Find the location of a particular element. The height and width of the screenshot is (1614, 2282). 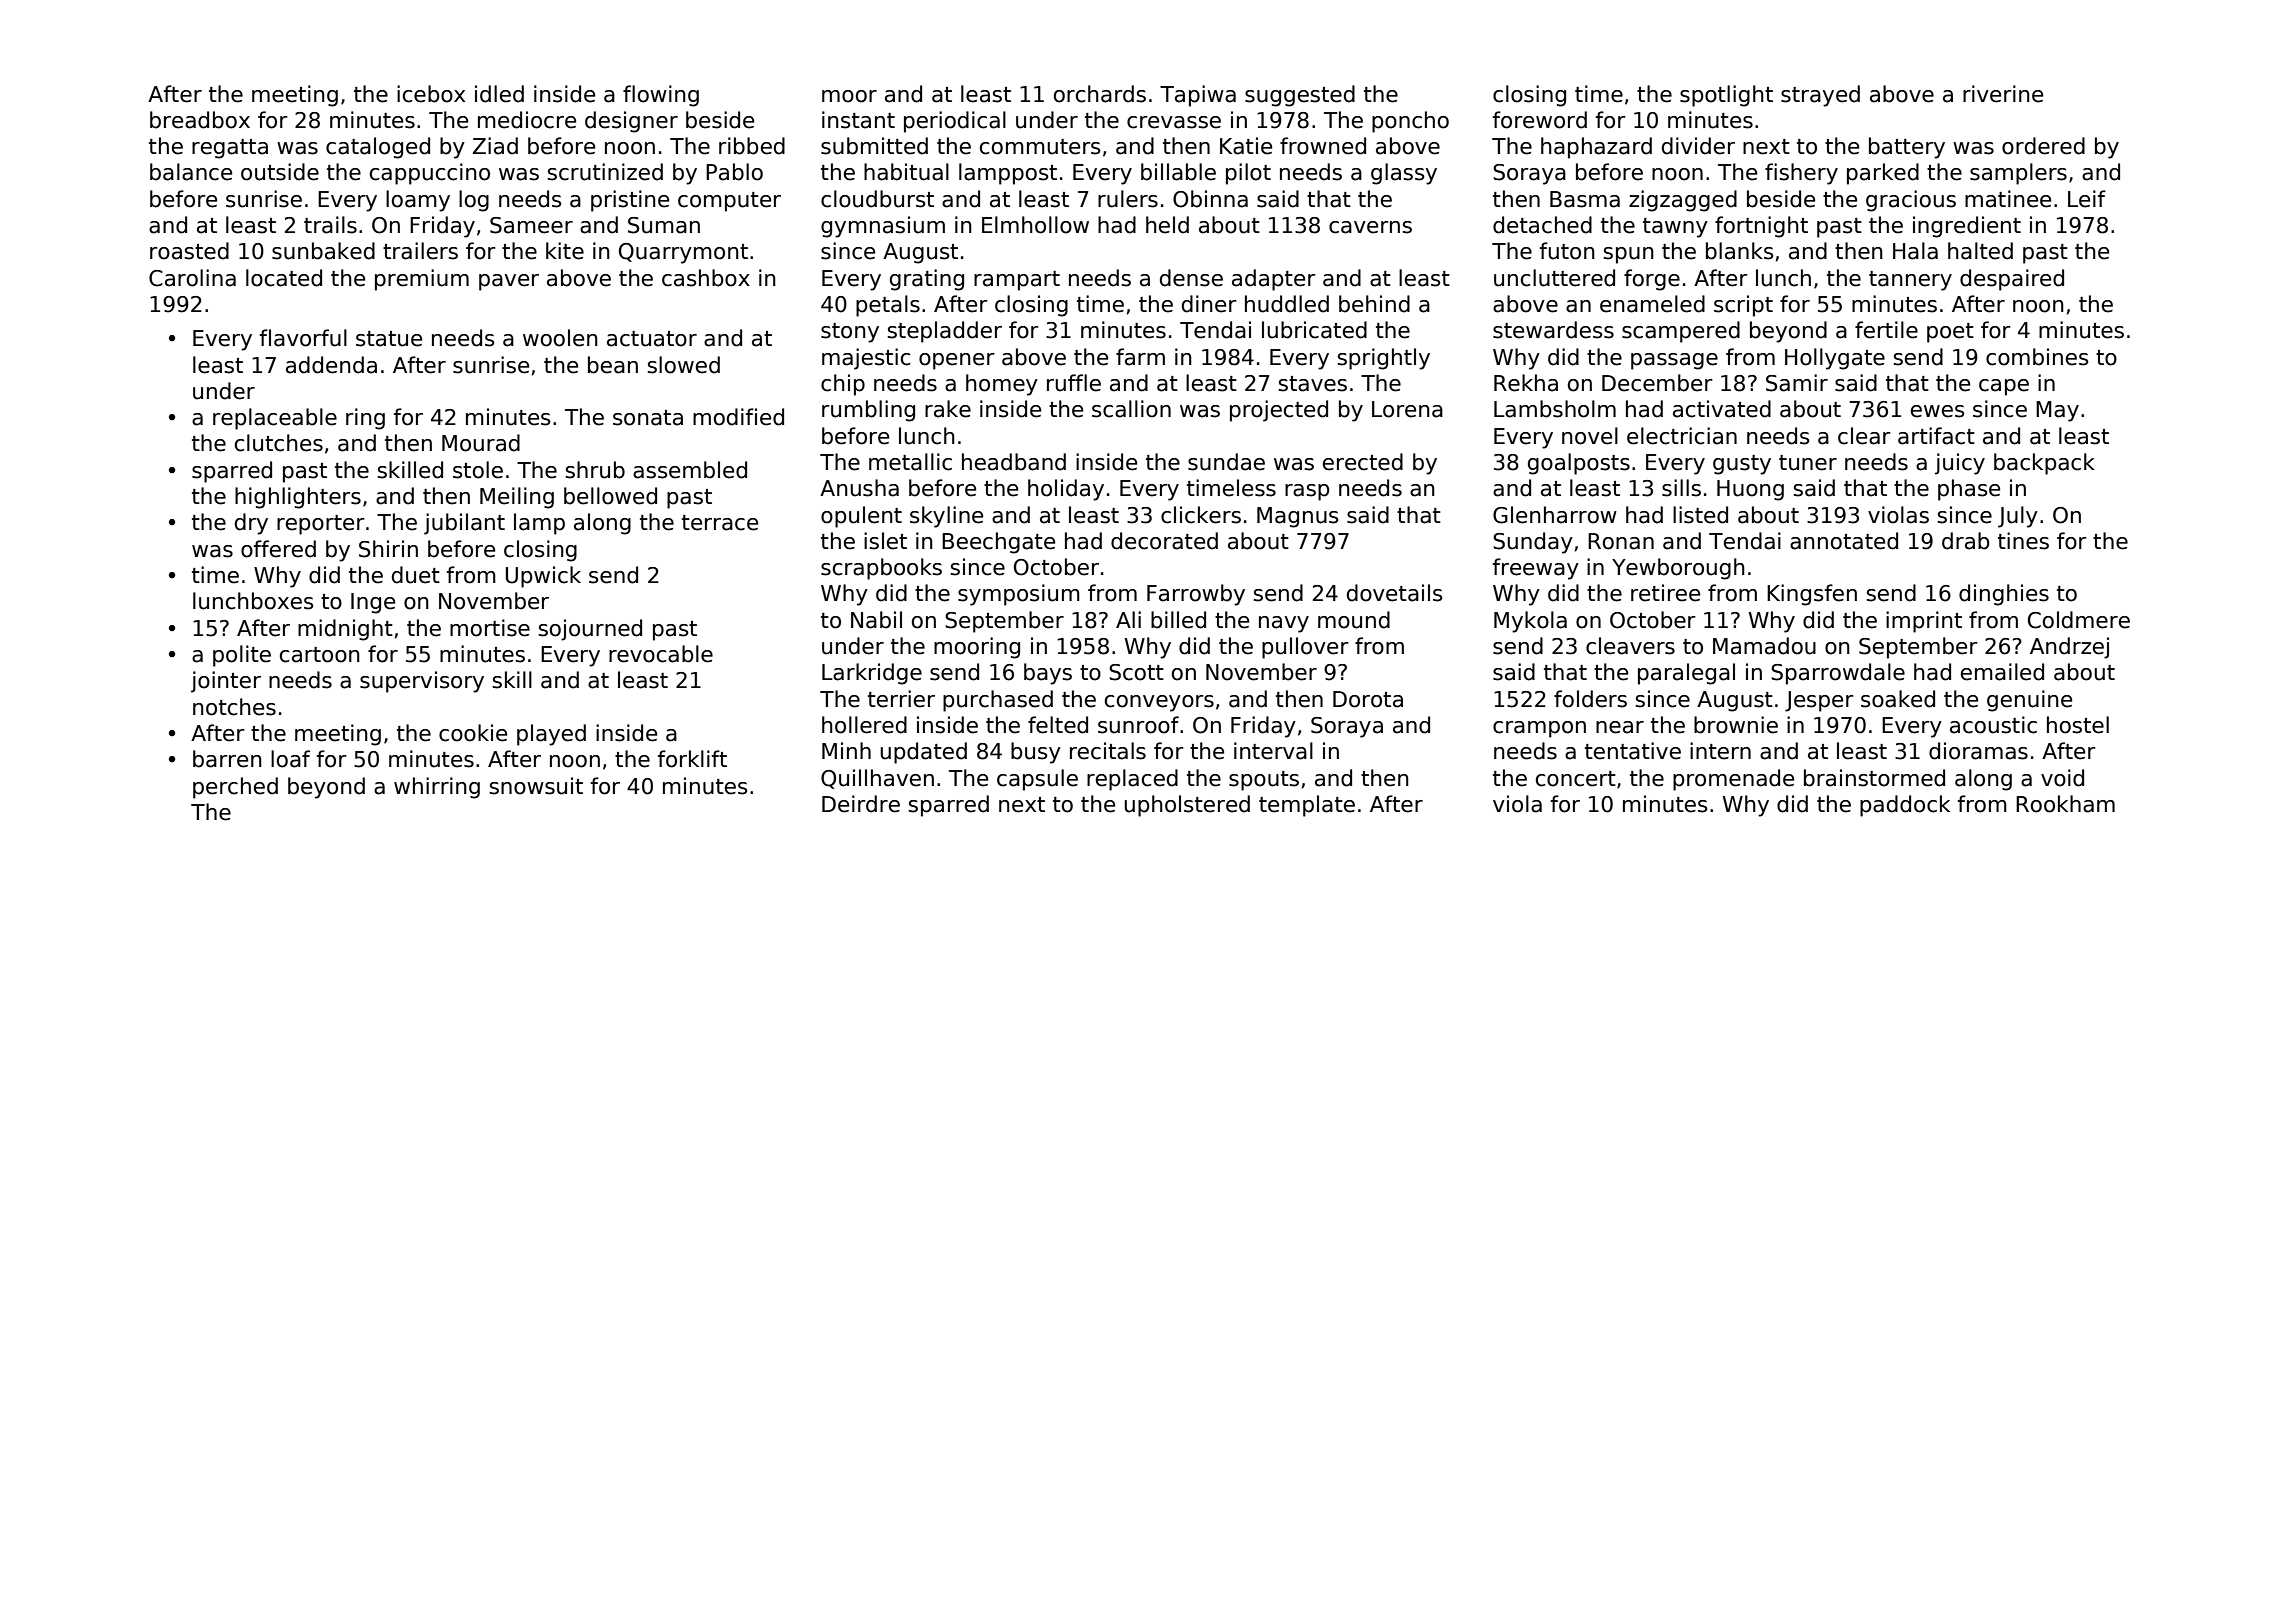

dioramas is located at coordinates (1978, 751).
